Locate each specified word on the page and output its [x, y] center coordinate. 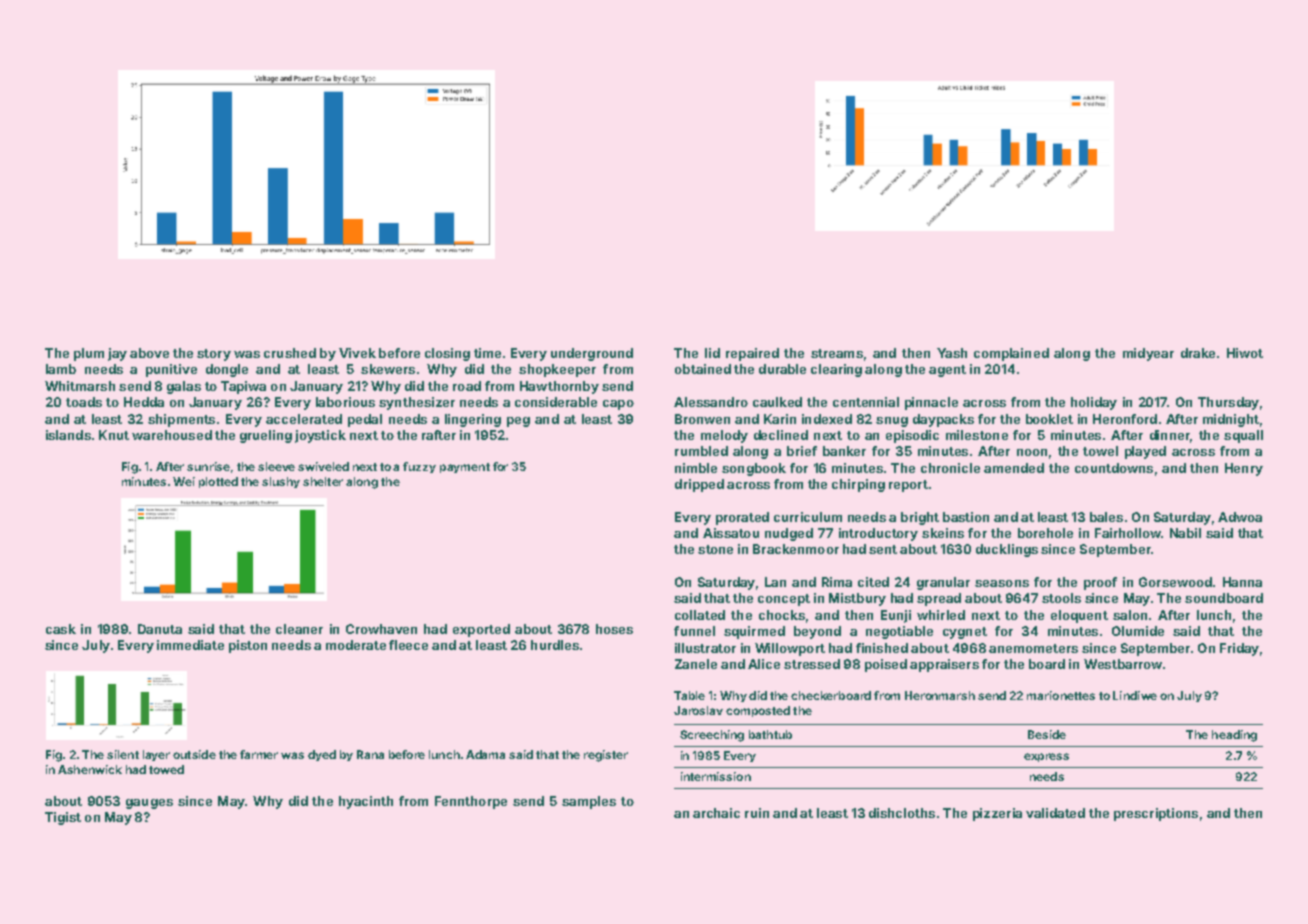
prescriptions [1156, 814]
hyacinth [366, 802]
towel [1100, 451]
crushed [290, 353]
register [606, 756]
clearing [836, 370]
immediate [190, 645]
